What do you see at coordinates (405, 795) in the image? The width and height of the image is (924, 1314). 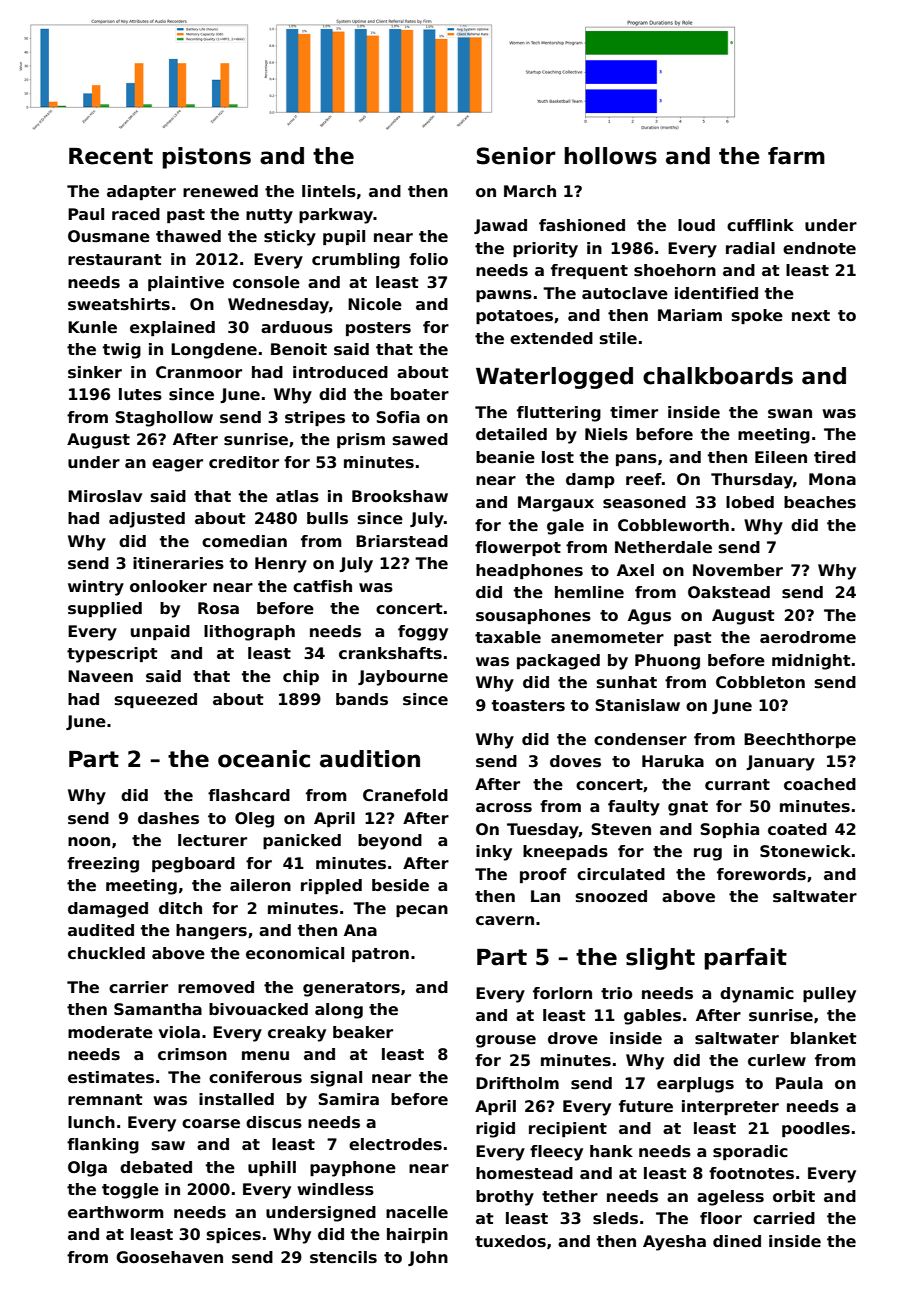 I see `Cranefold` at bounding box center [405, 795].
